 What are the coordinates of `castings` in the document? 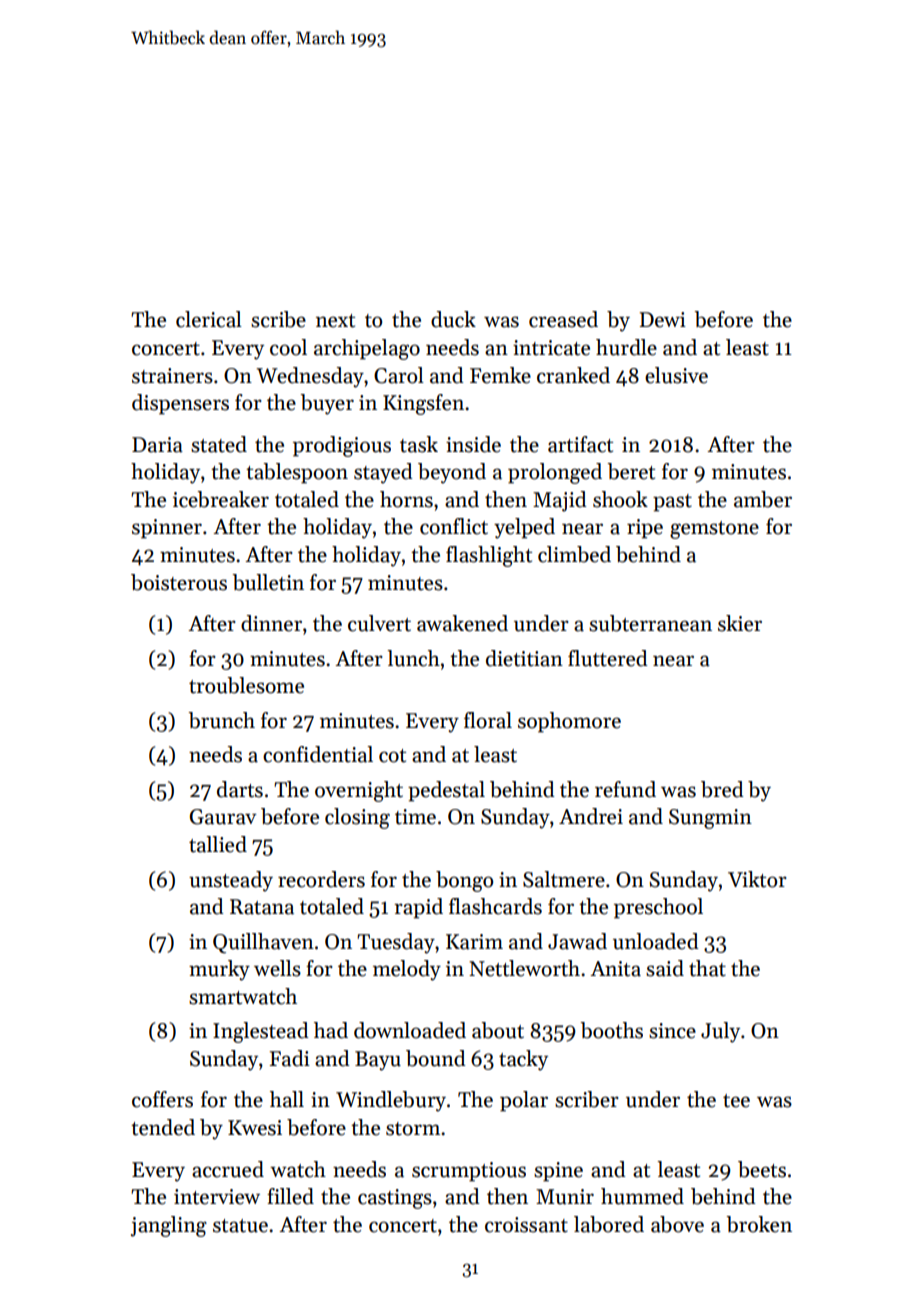 It's located at (395, 1199).
